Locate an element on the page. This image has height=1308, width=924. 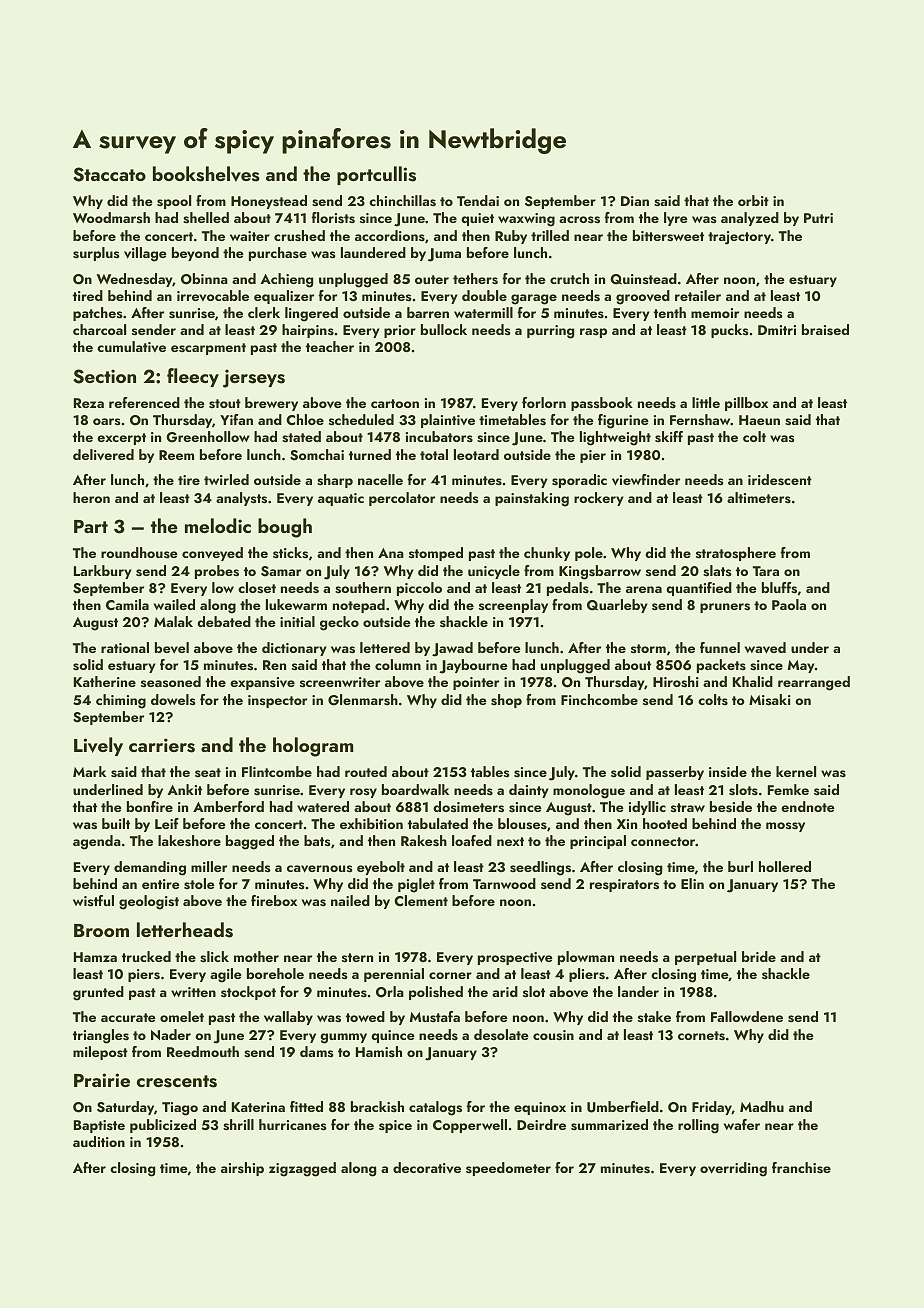
eyebolt is located at coordinates (381, 868).
